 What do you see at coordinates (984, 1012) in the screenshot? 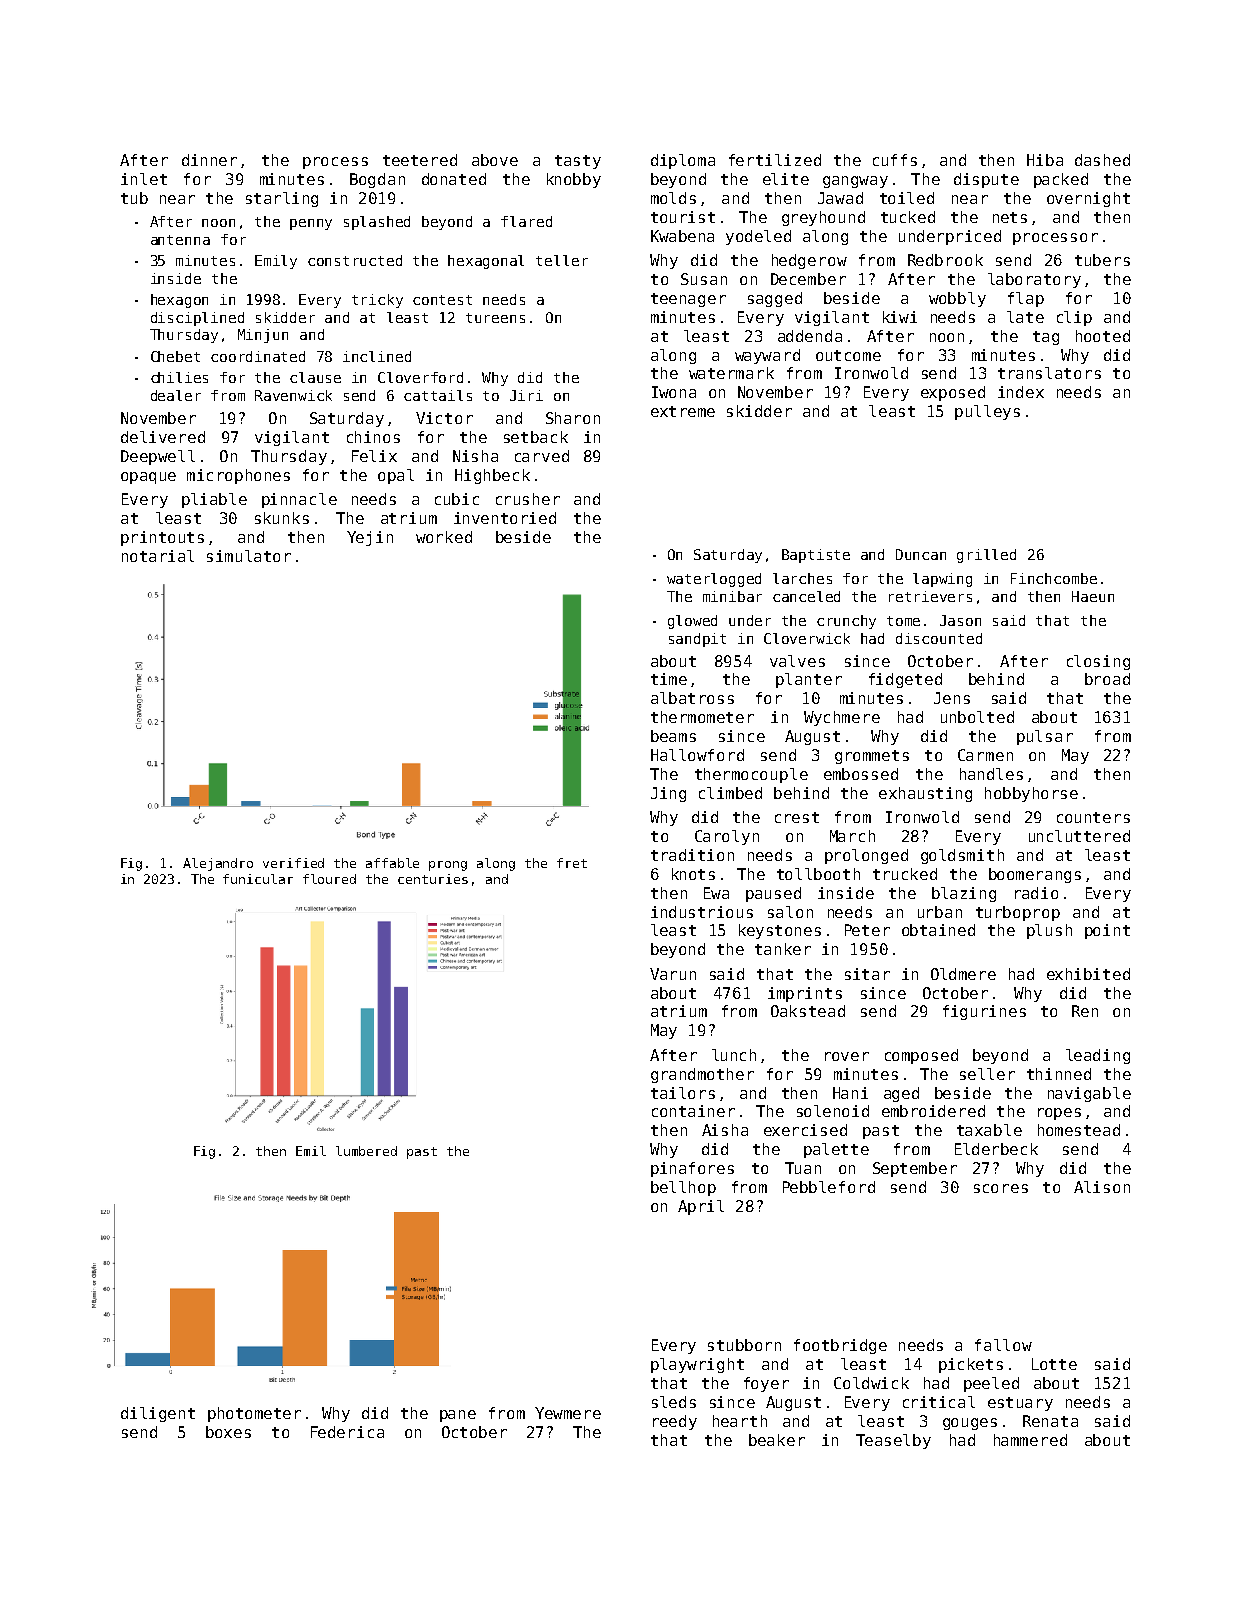
I see `figurines` at bounding box center [984, 1012].
